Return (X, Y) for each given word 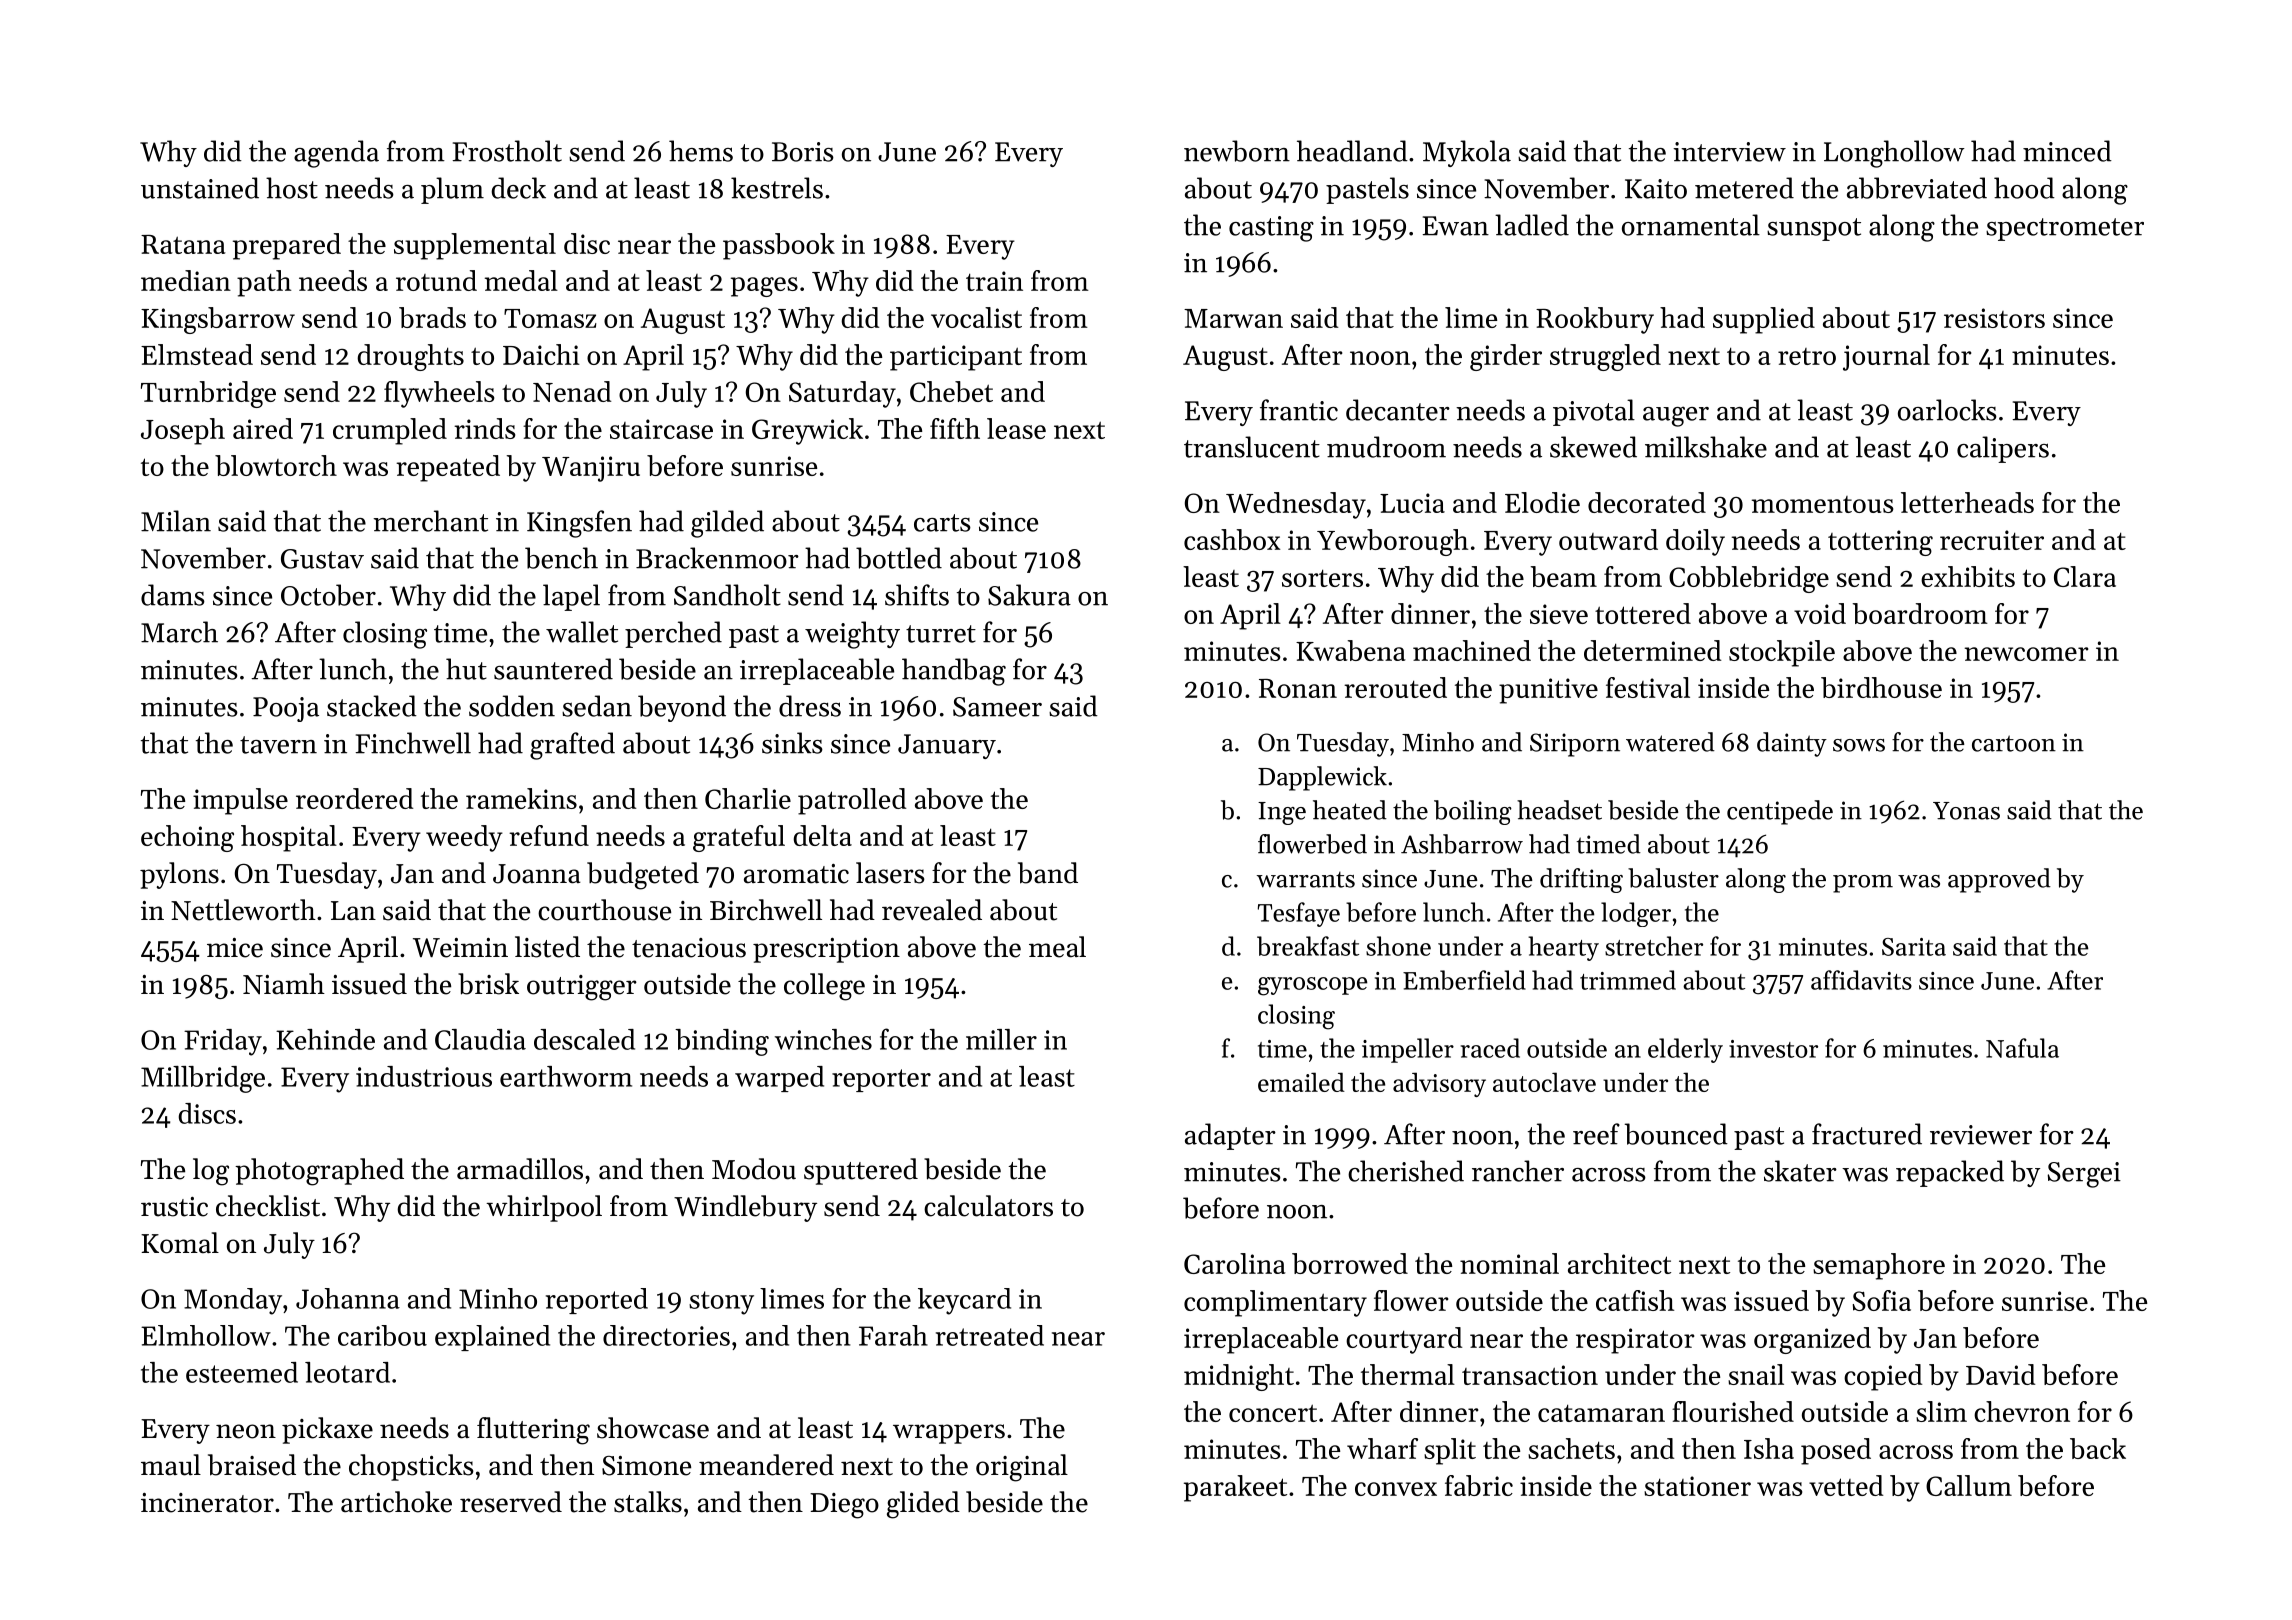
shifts (917, 595)
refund (549, 835)
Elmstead (197, 354)
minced (2067, 151)
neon (246, 1431)
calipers (2003, 449)
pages (764, 287)
